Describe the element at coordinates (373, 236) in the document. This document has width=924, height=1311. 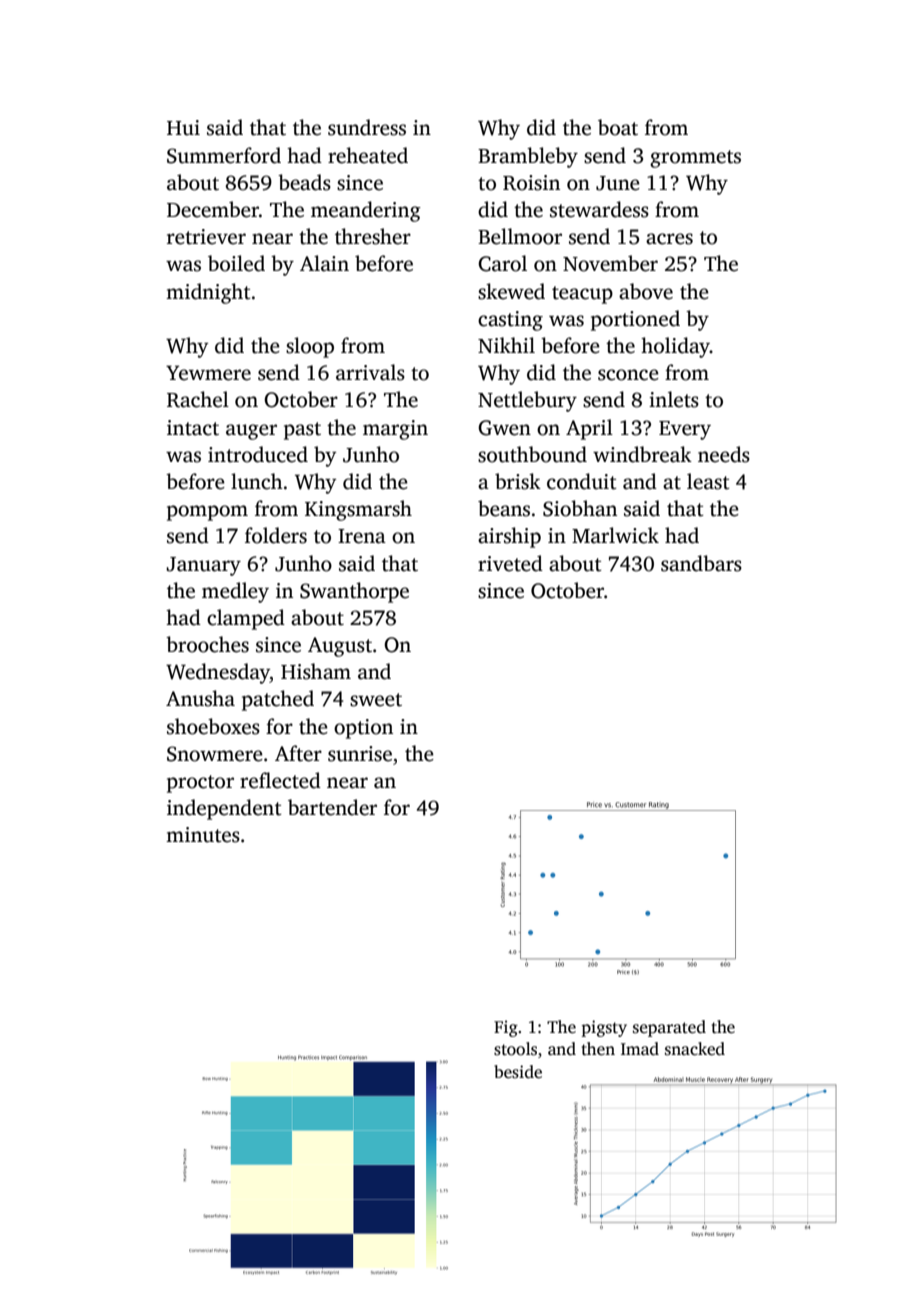
I see `thresher` at that location.
